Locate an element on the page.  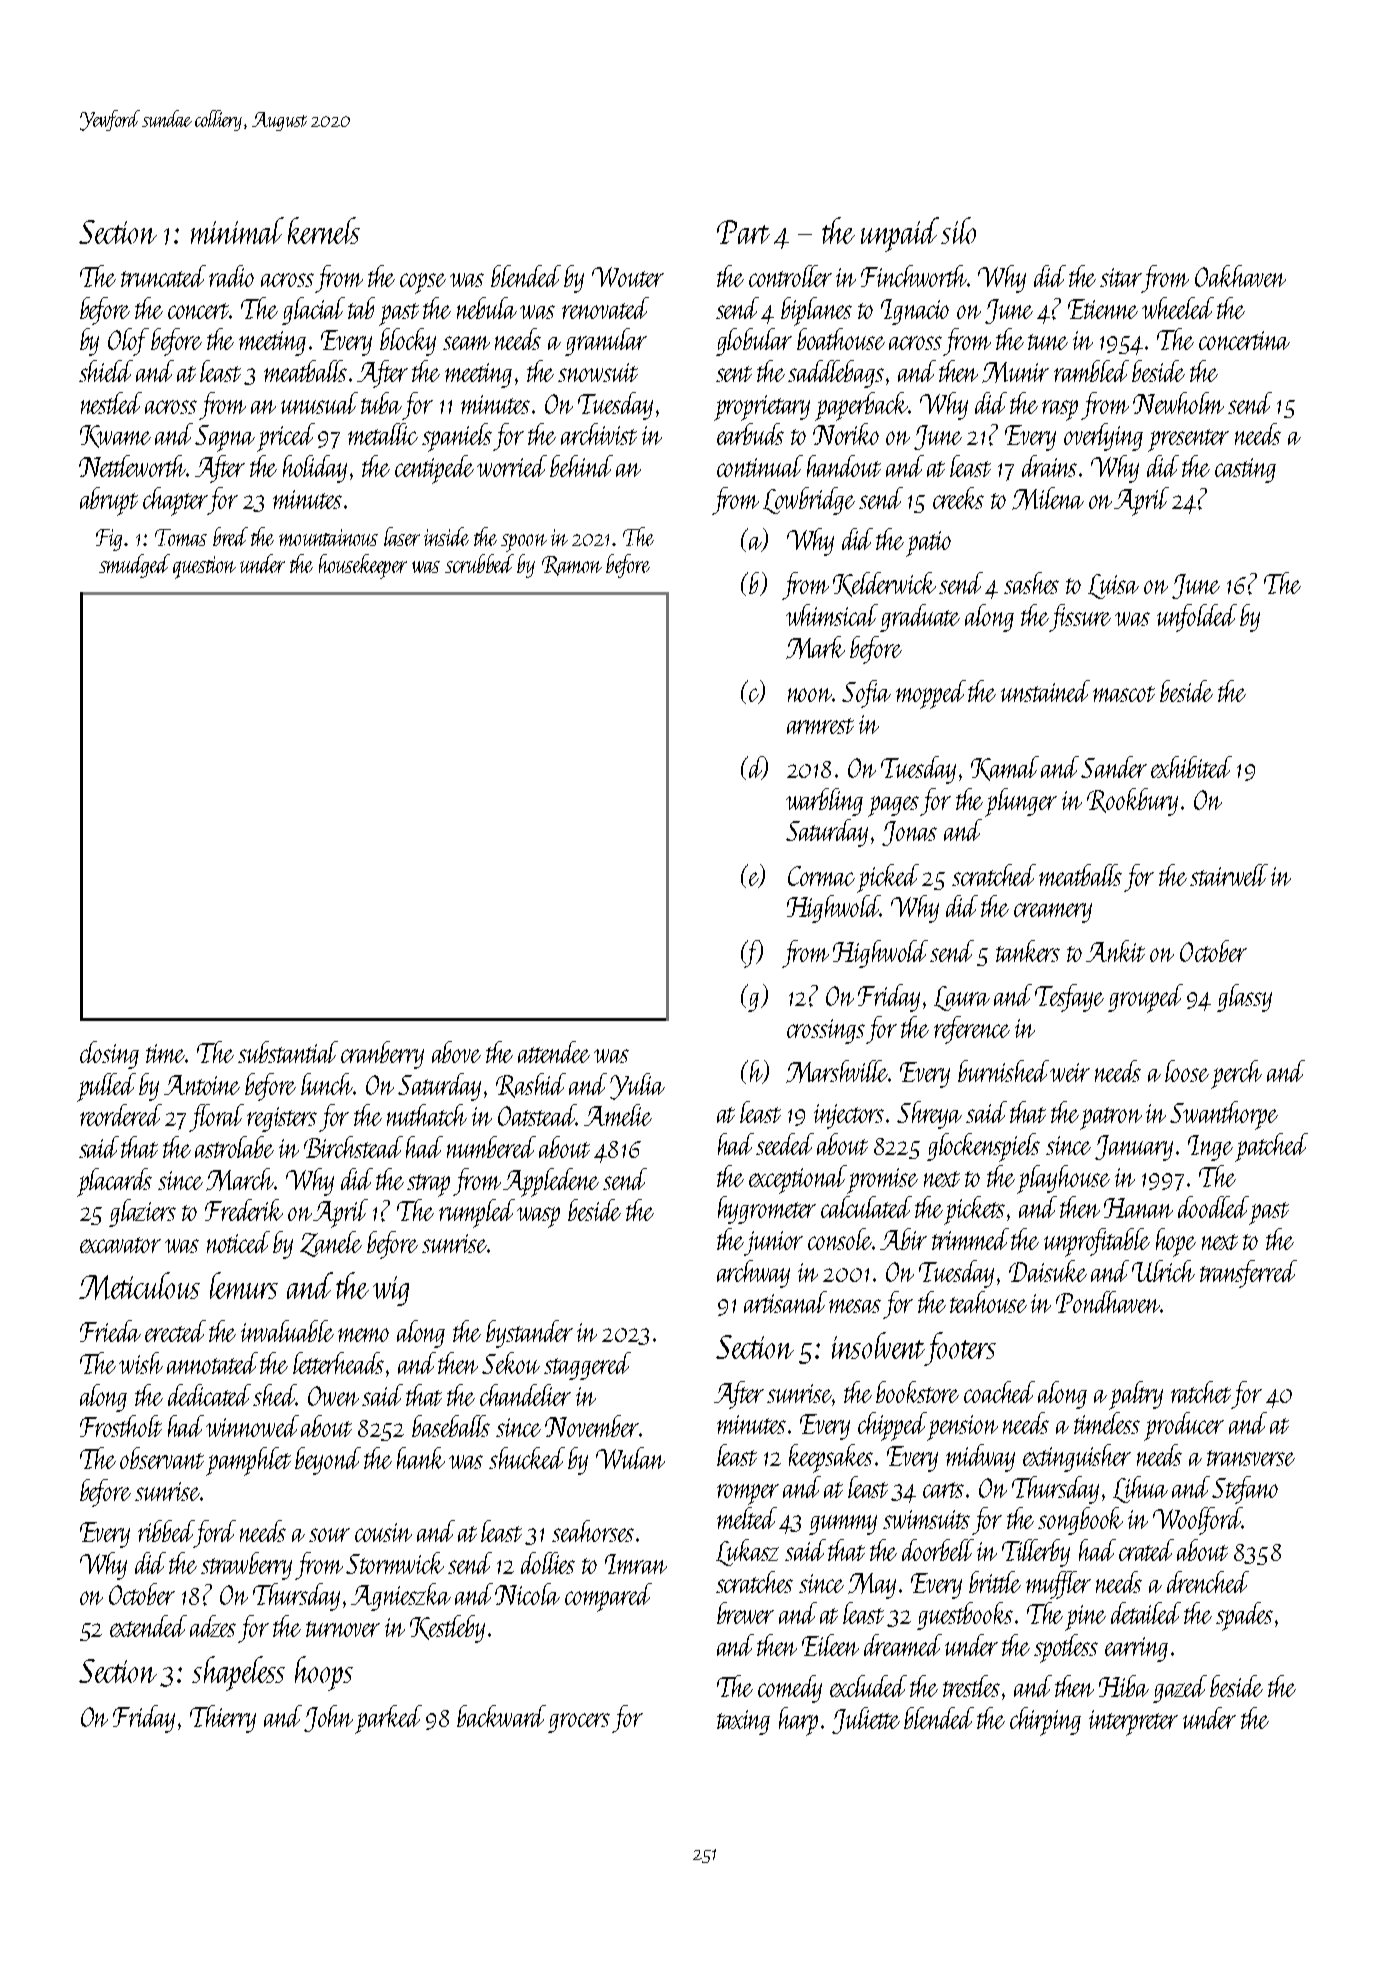
substantial is located at coordinates (288, 1052).
